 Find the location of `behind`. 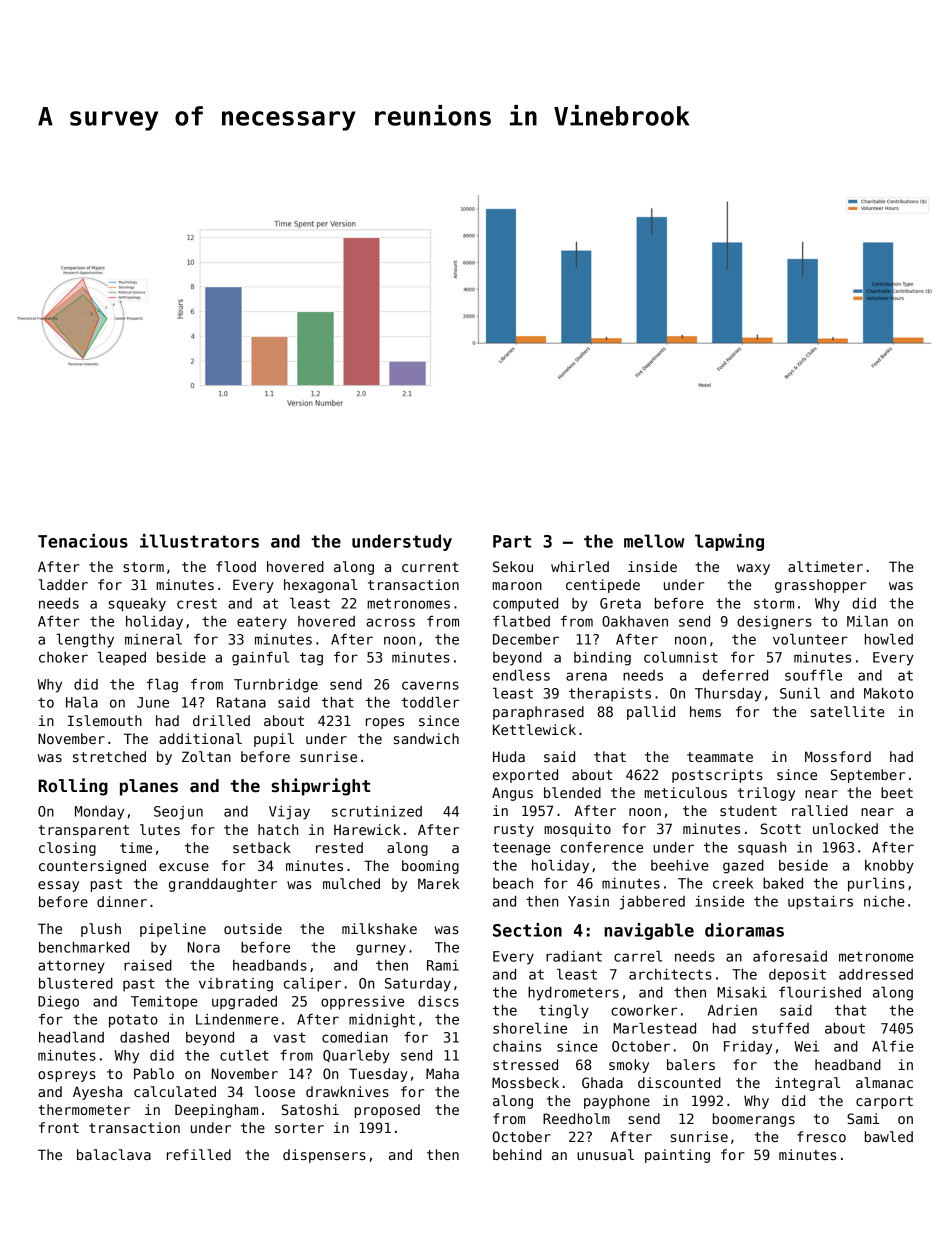

behind is located at coordinates (517, 1154).
